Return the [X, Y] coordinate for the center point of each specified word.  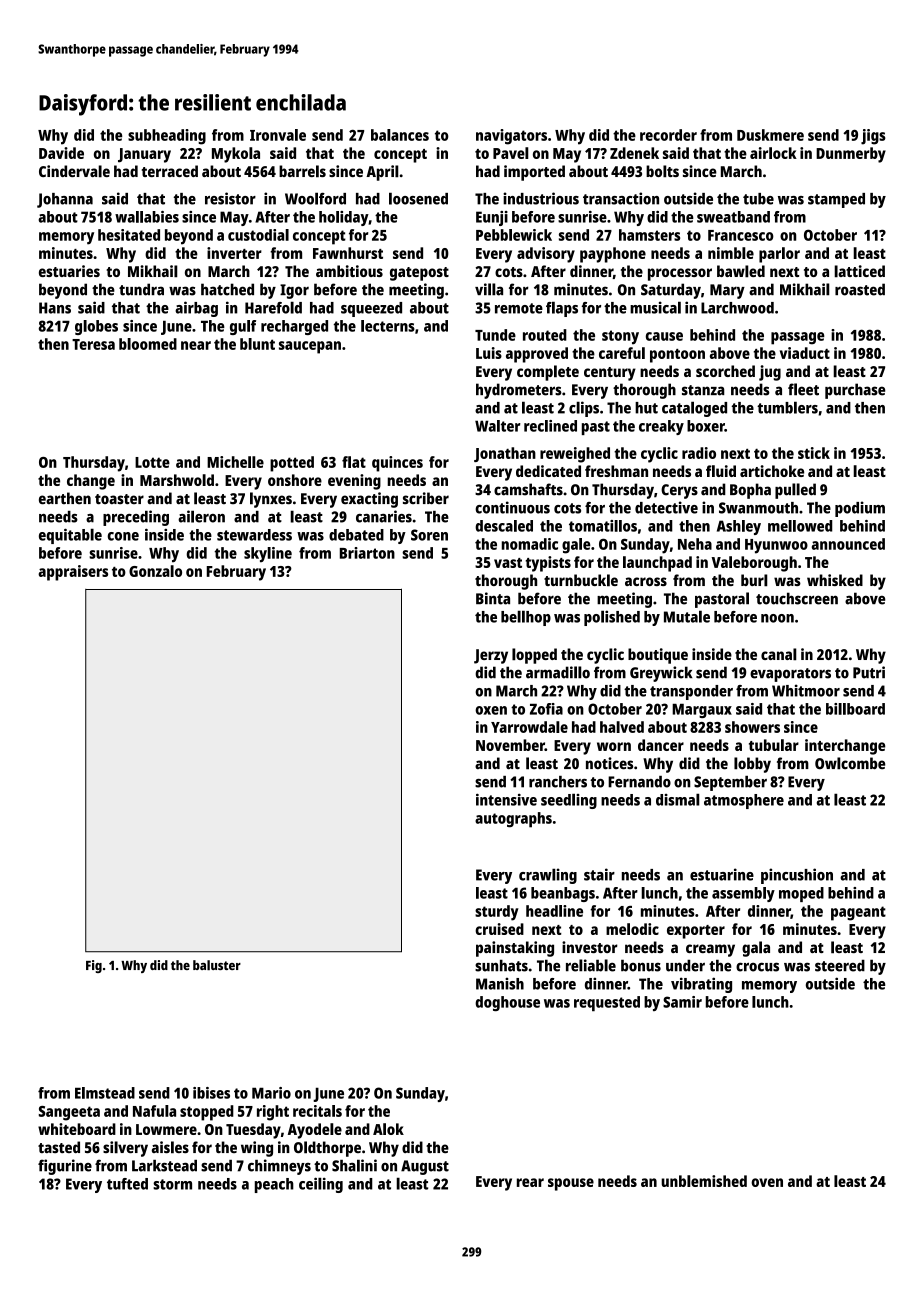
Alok [388, 1129]
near [196, 345]
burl [754, 580]
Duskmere [770, 135]
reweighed [575, 455]
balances [400, 135]
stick [814, 453]
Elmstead [105, 1093]
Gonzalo [155, 571]
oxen [491, 710]
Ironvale [278, 135]
